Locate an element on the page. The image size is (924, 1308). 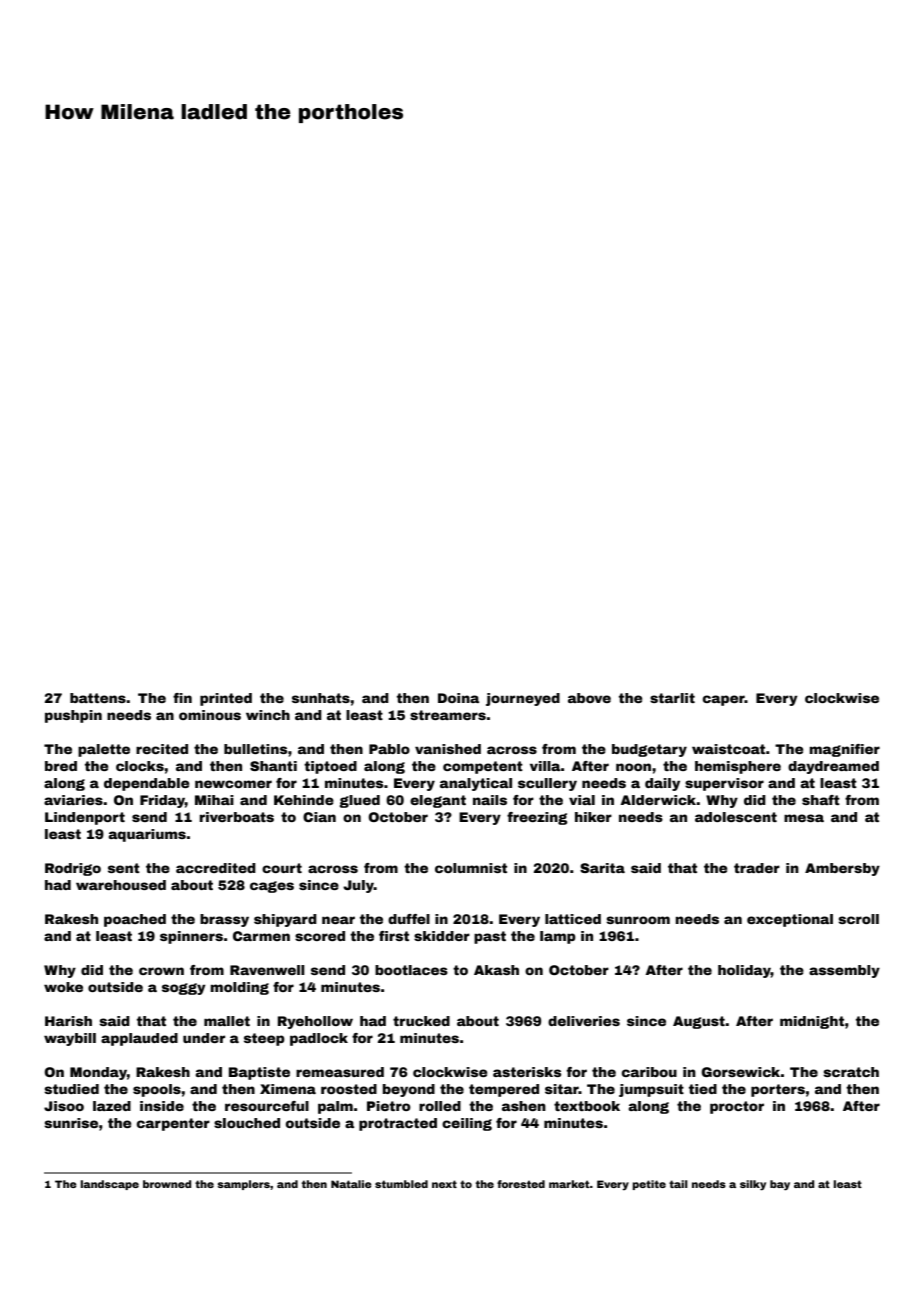
forested is located at coordinates (521, 1184).
